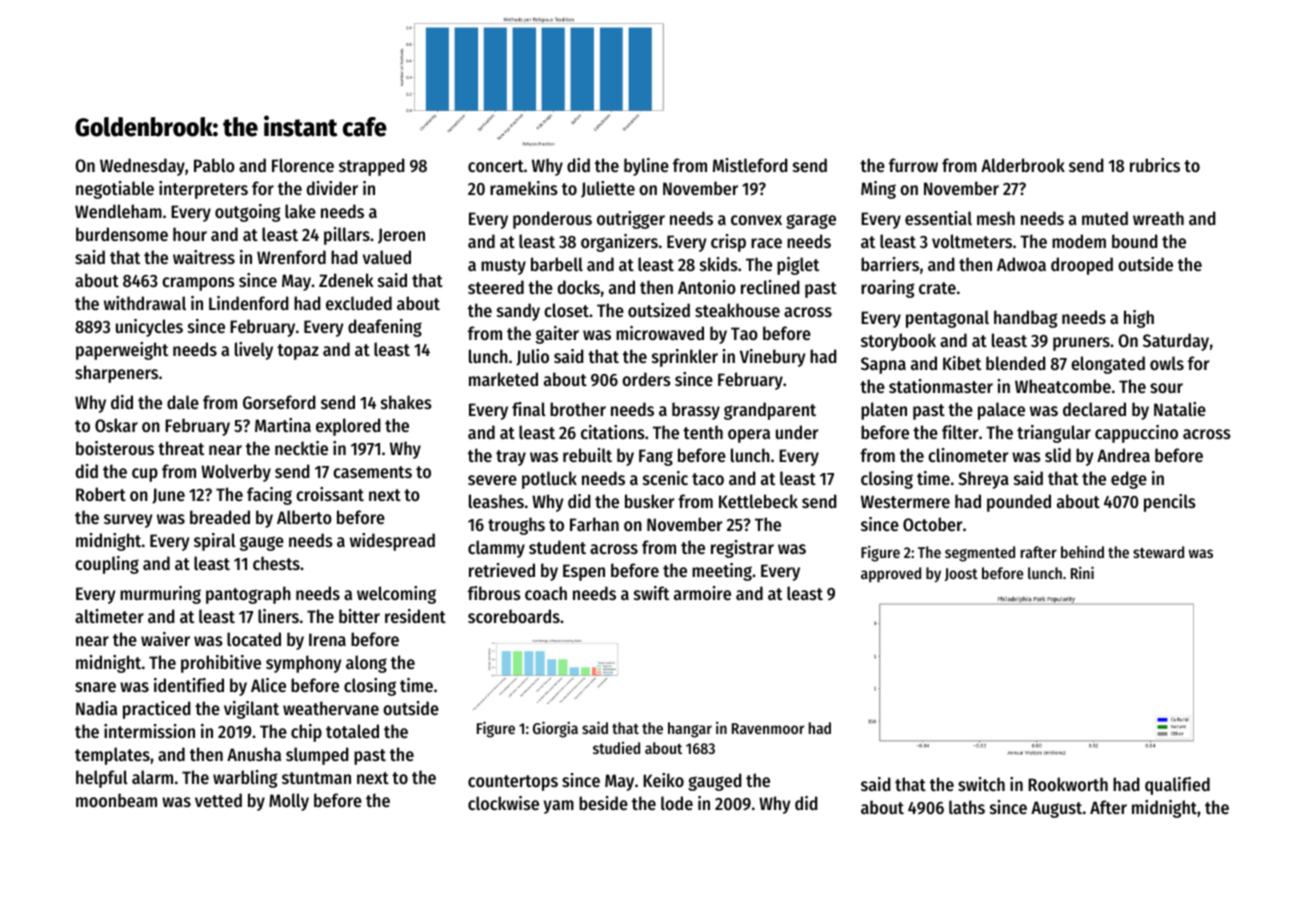  Describe the element at coordinates (967, 807) in the document. I see `laths` at that location.
